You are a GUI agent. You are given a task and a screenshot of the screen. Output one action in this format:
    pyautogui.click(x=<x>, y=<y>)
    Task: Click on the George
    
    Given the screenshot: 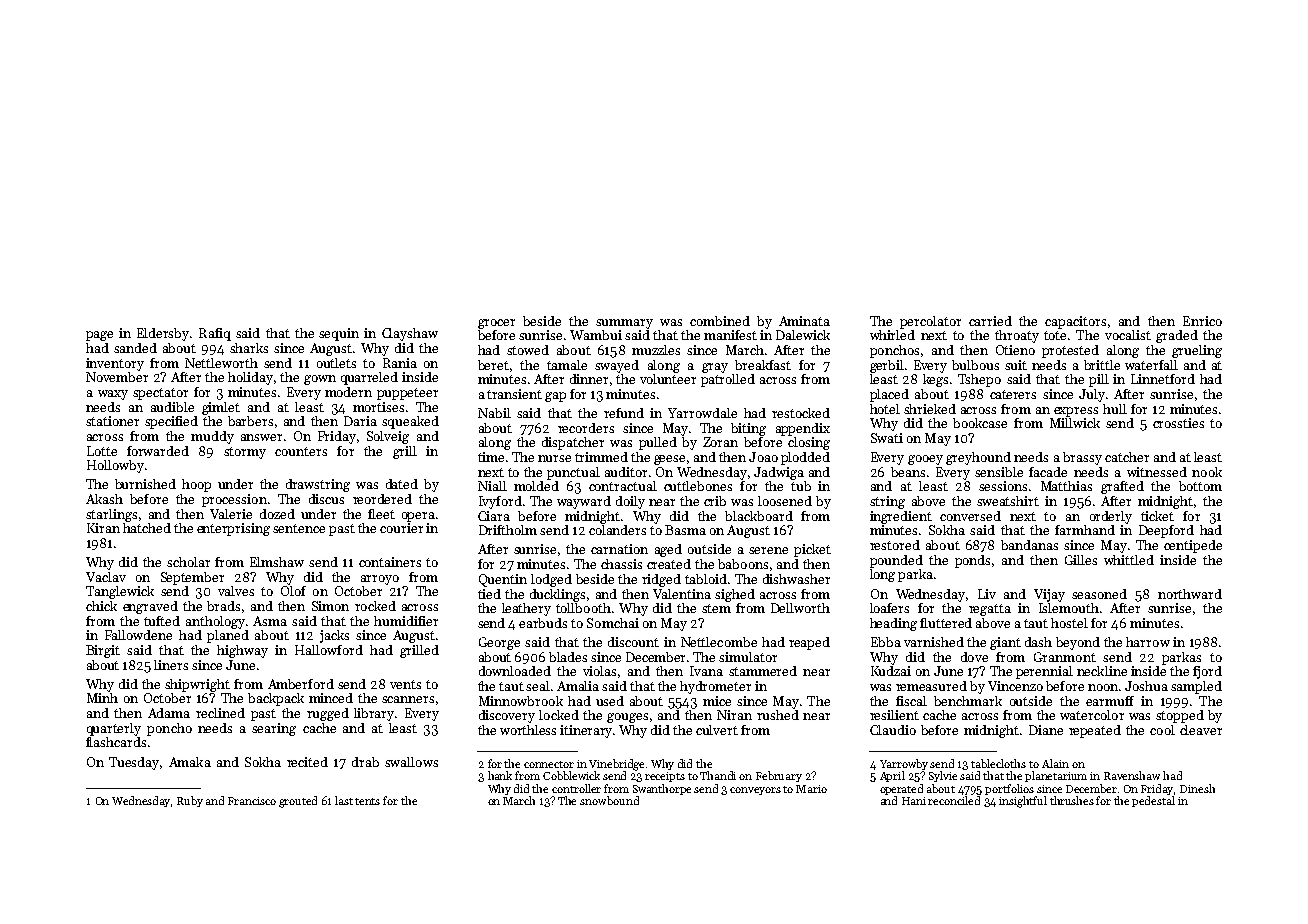 What is the action you would take?
    pyautogui.click(x=499, y=643)
